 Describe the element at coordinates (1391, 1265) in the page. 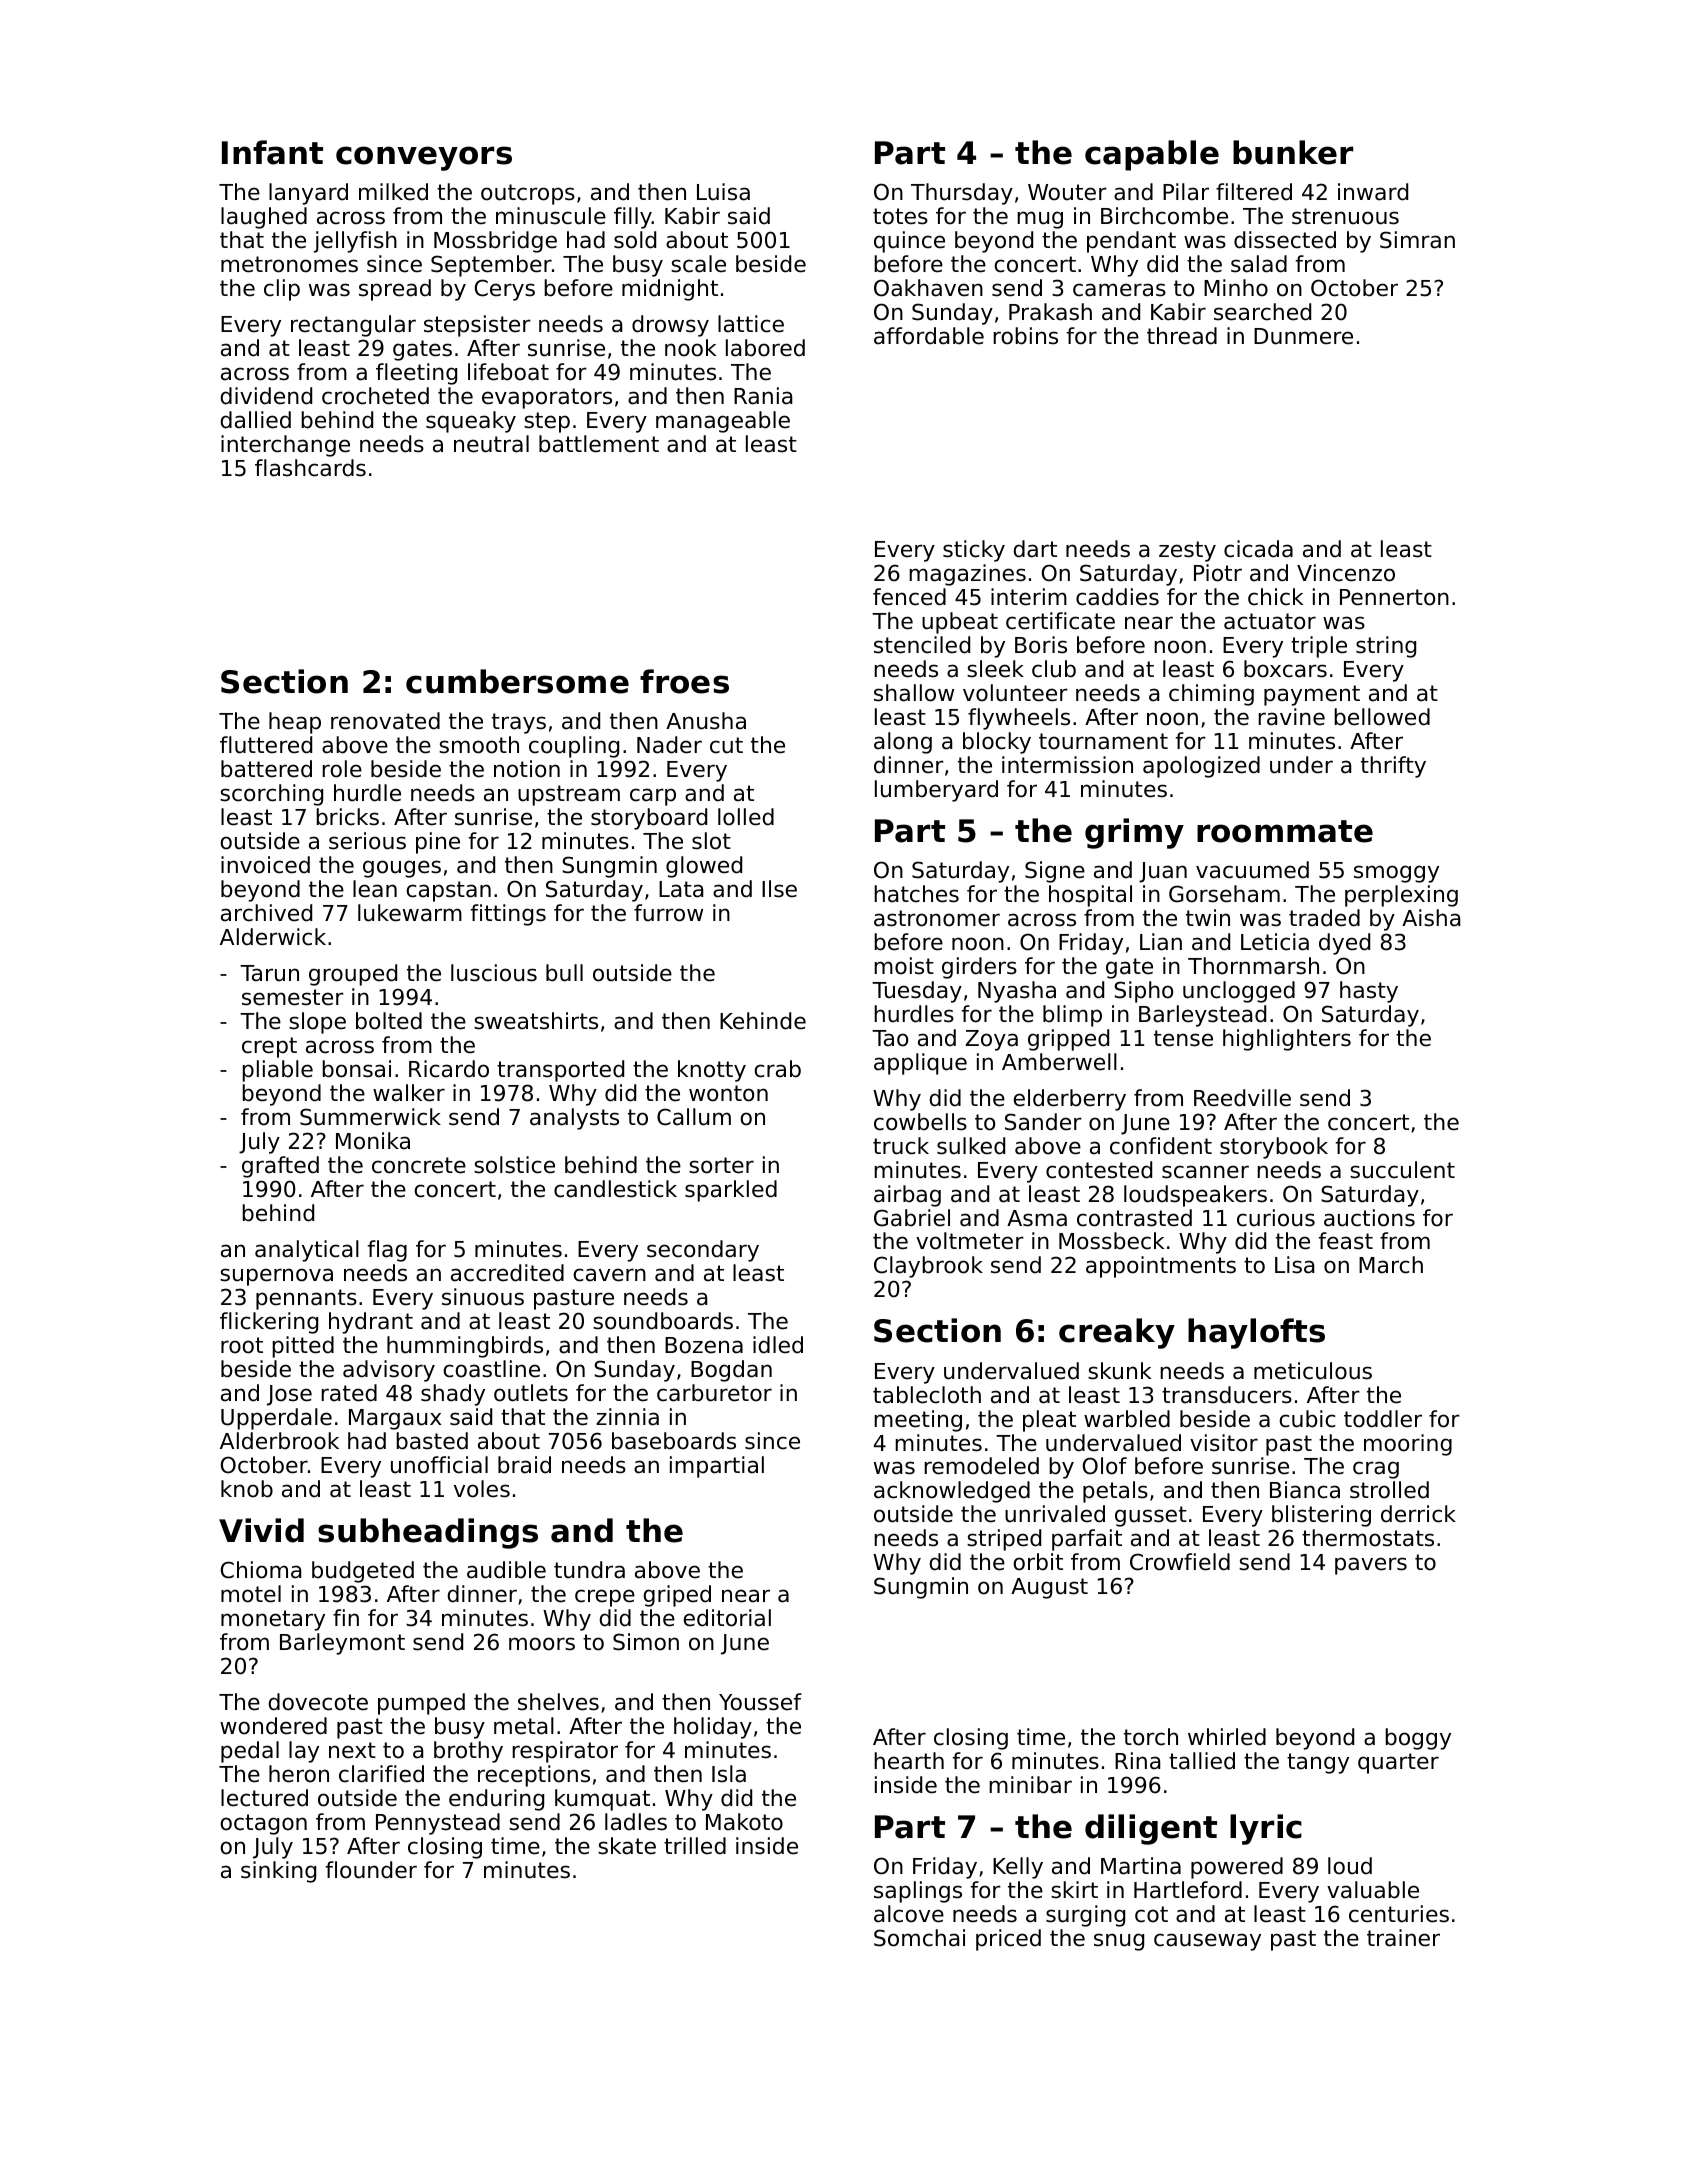

I see `March` at that location.
